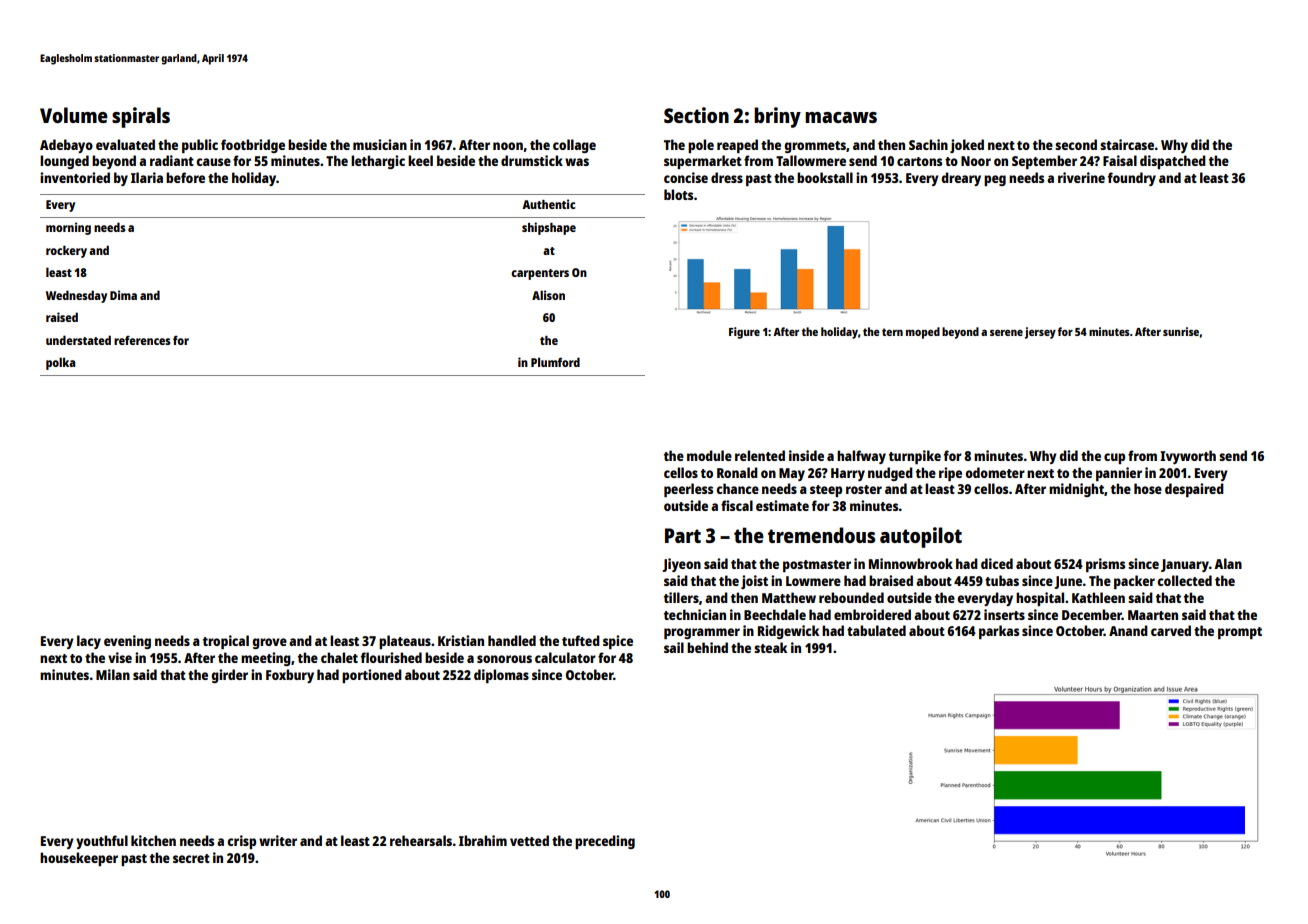 The height and width of the image is (924, 1308). Describe the element at coordinates (688, 490) in the image. I see `peerless` at that location.
